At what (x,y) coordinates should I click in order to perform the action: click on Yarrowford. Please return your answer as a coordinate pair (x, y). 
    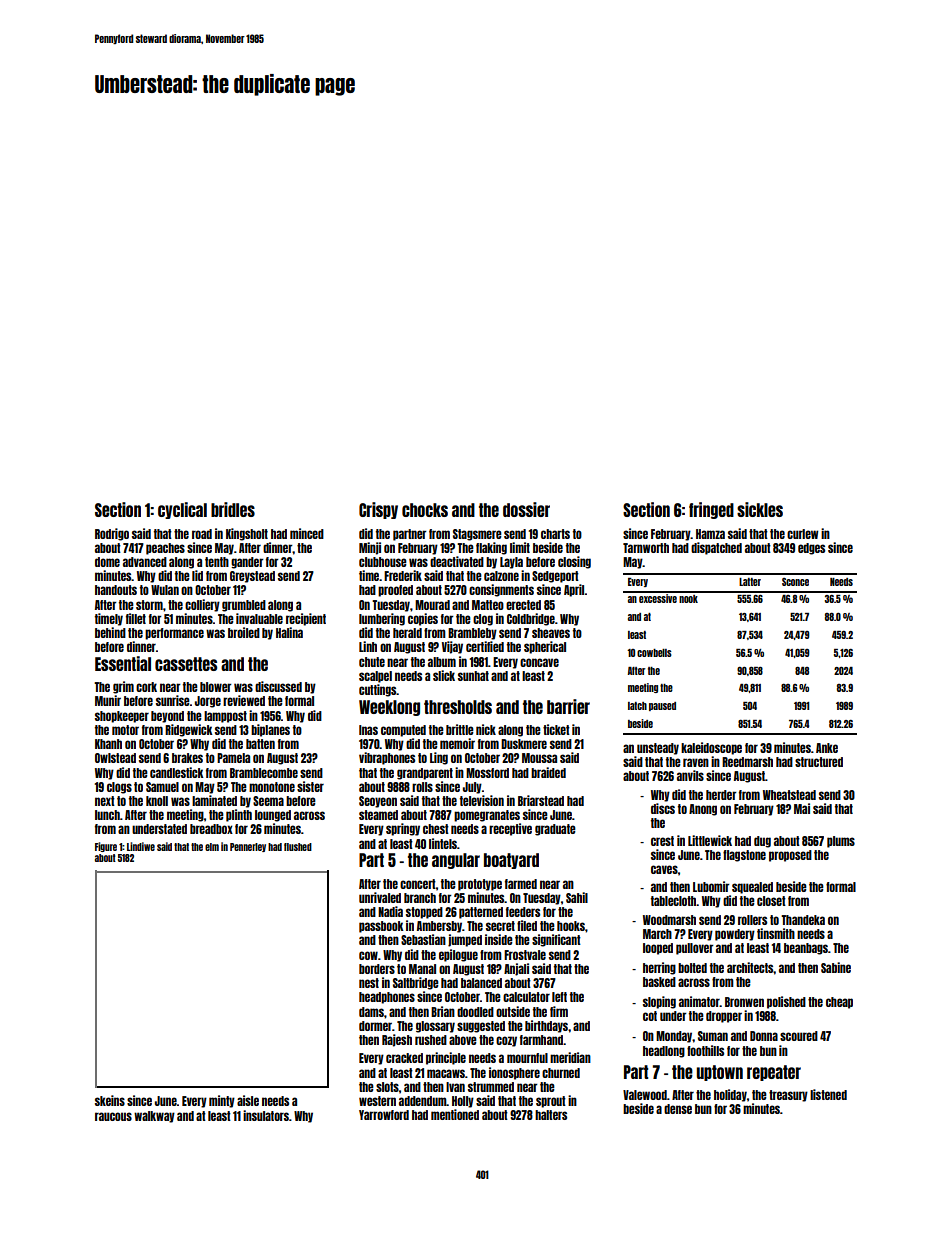
    Looking at the image, I should click on (384, 1115).
